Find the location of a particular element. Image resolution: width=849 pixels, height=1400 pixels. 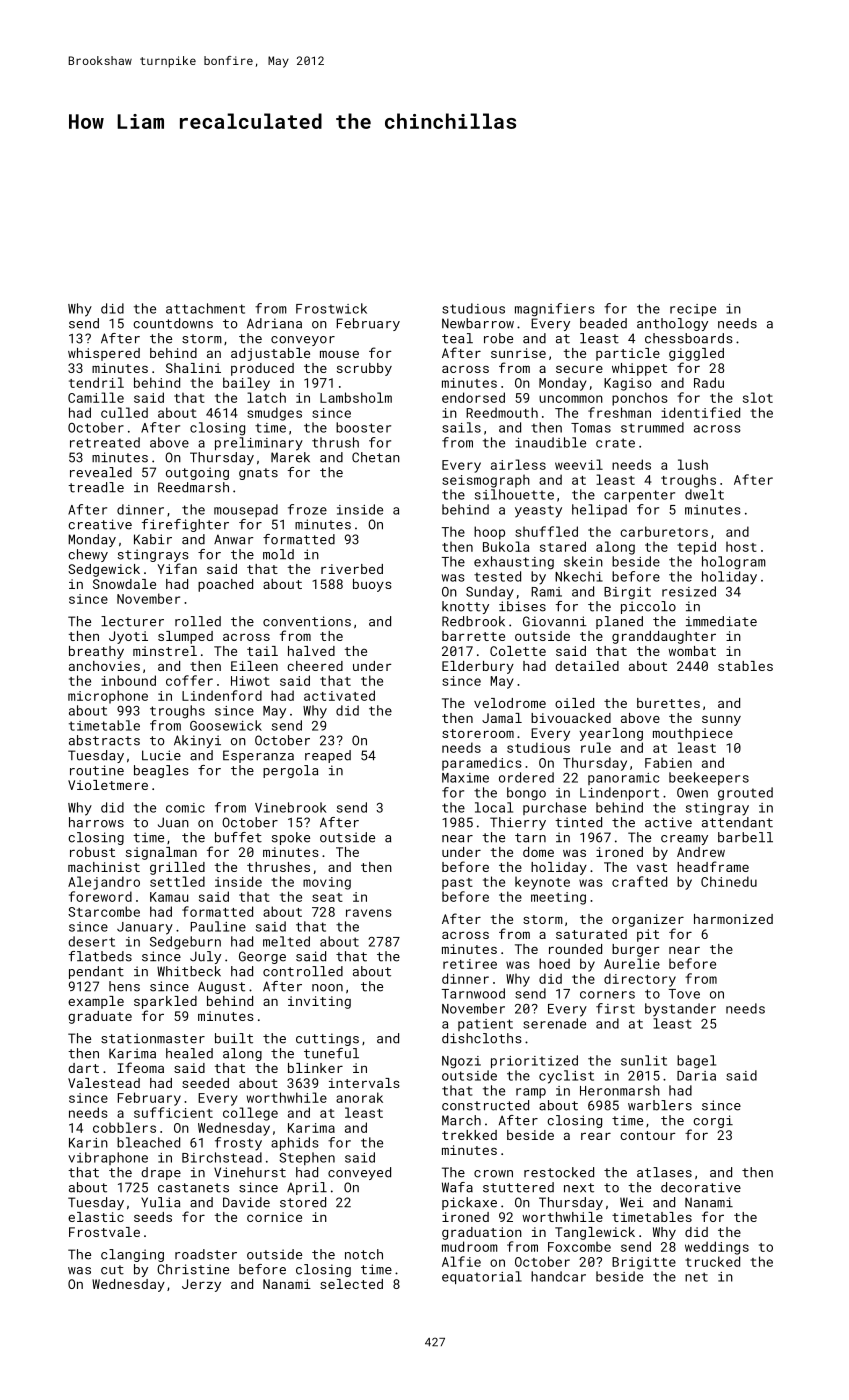

magnifiers is located at coordinates (555, 310).
